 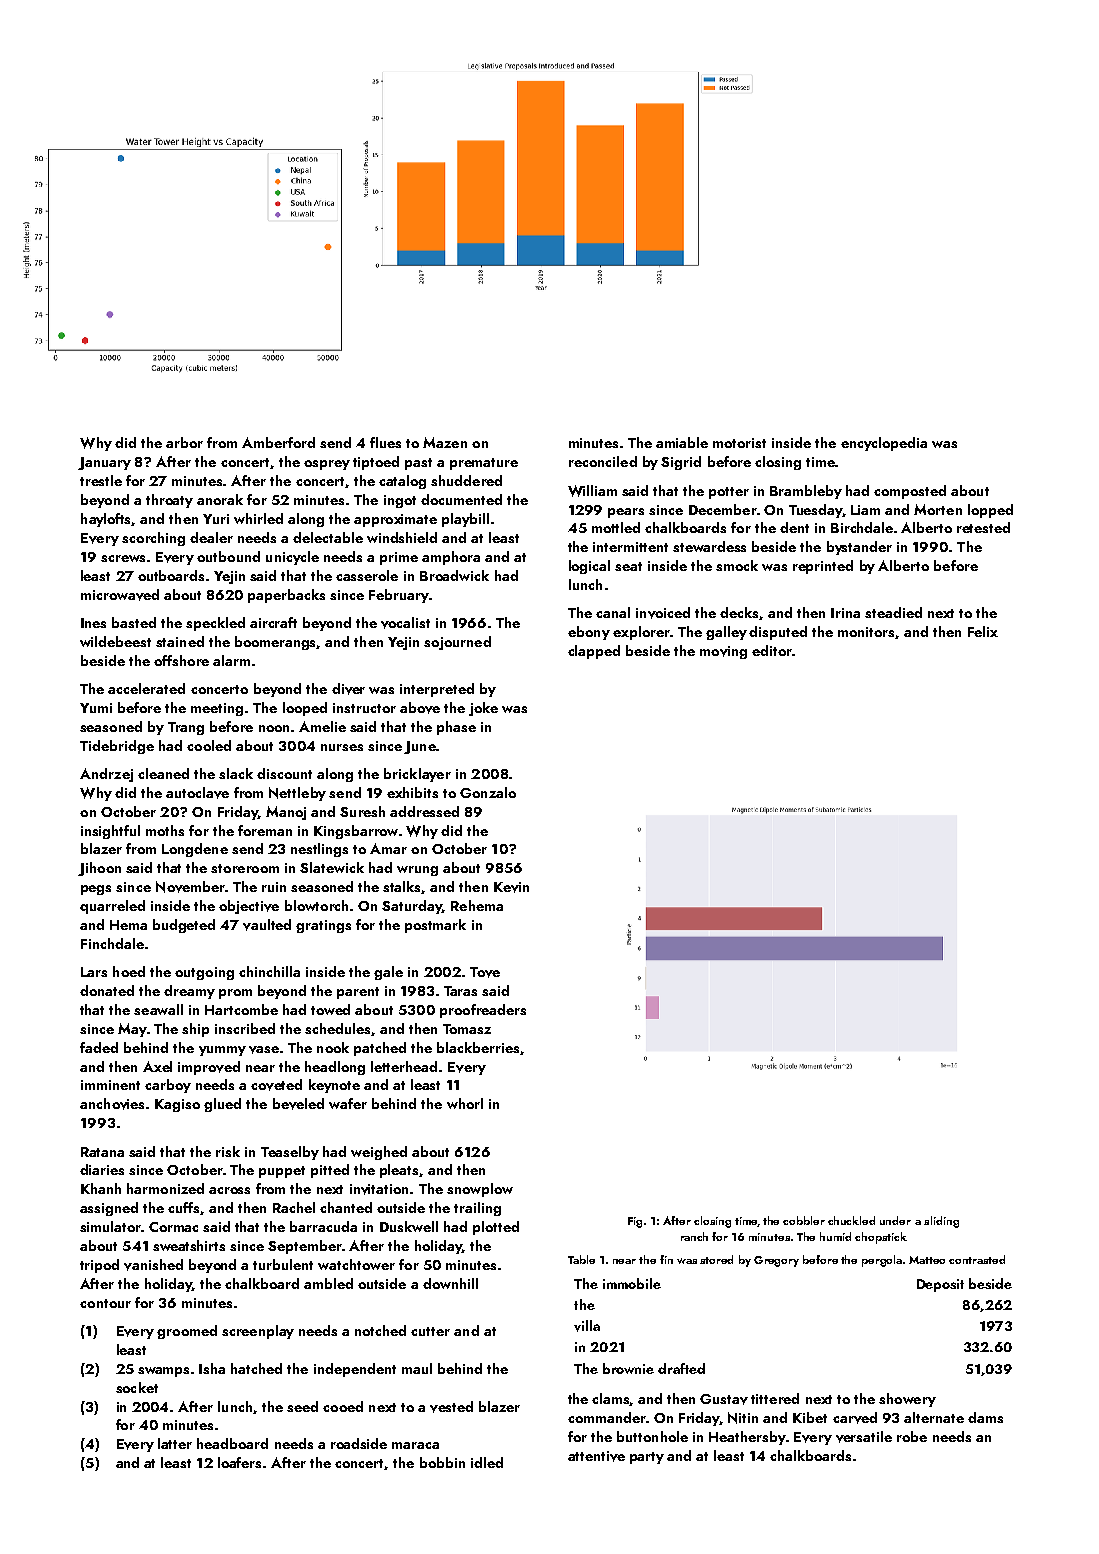 I want to click on chinchilla, so click(x=269, y=971).
